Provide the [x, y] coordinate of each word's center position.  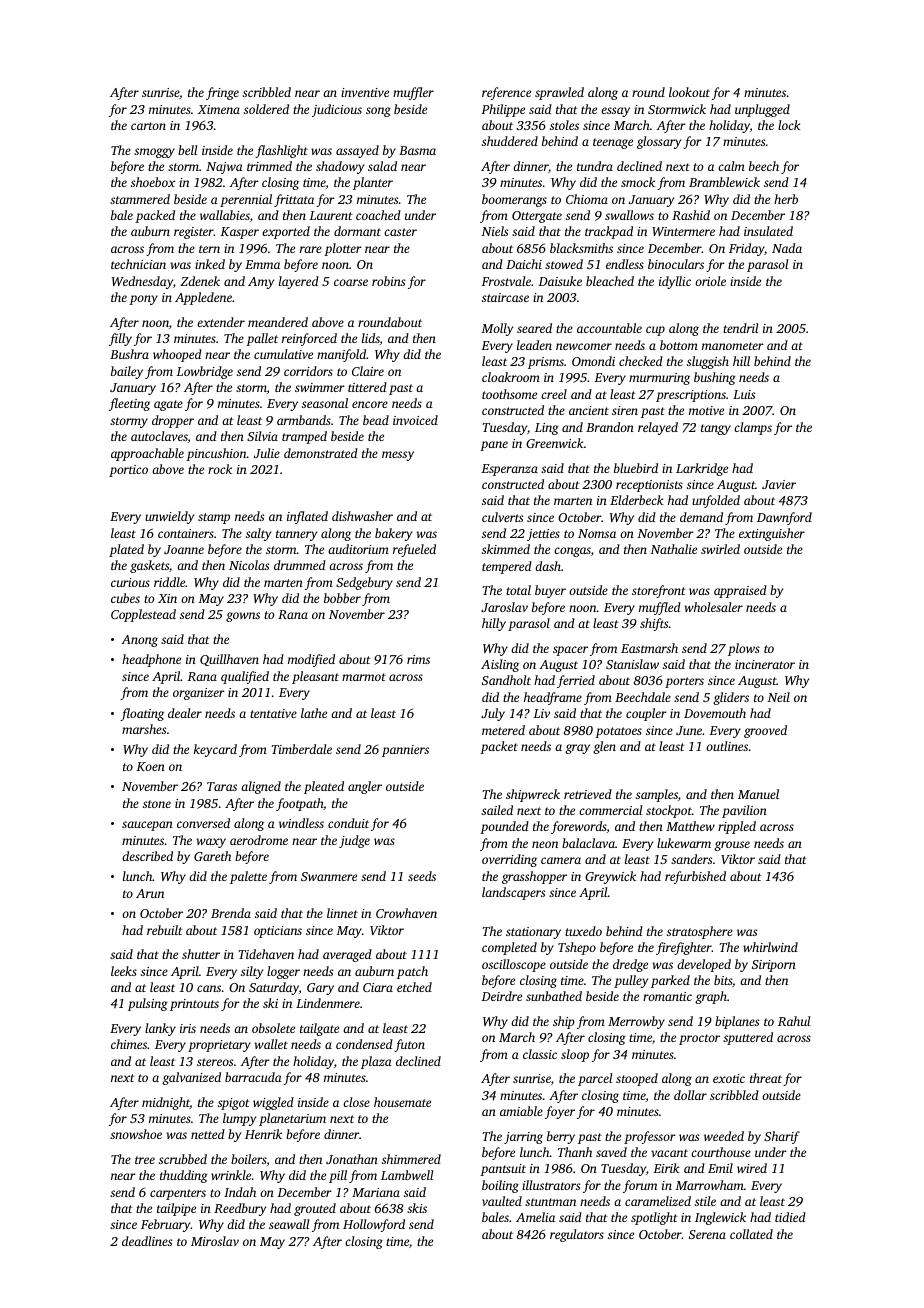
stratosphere [700, 932]
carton [148, 126]
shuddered [510, 141]
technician [138, 264]
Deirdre [501, 996]
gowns [243, 617]
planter [373, 183]
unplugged [762, 110]
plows [744, 649]
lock [789, 125]
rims [418, 659]
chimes [129, 1044]
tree [145, 1160]
